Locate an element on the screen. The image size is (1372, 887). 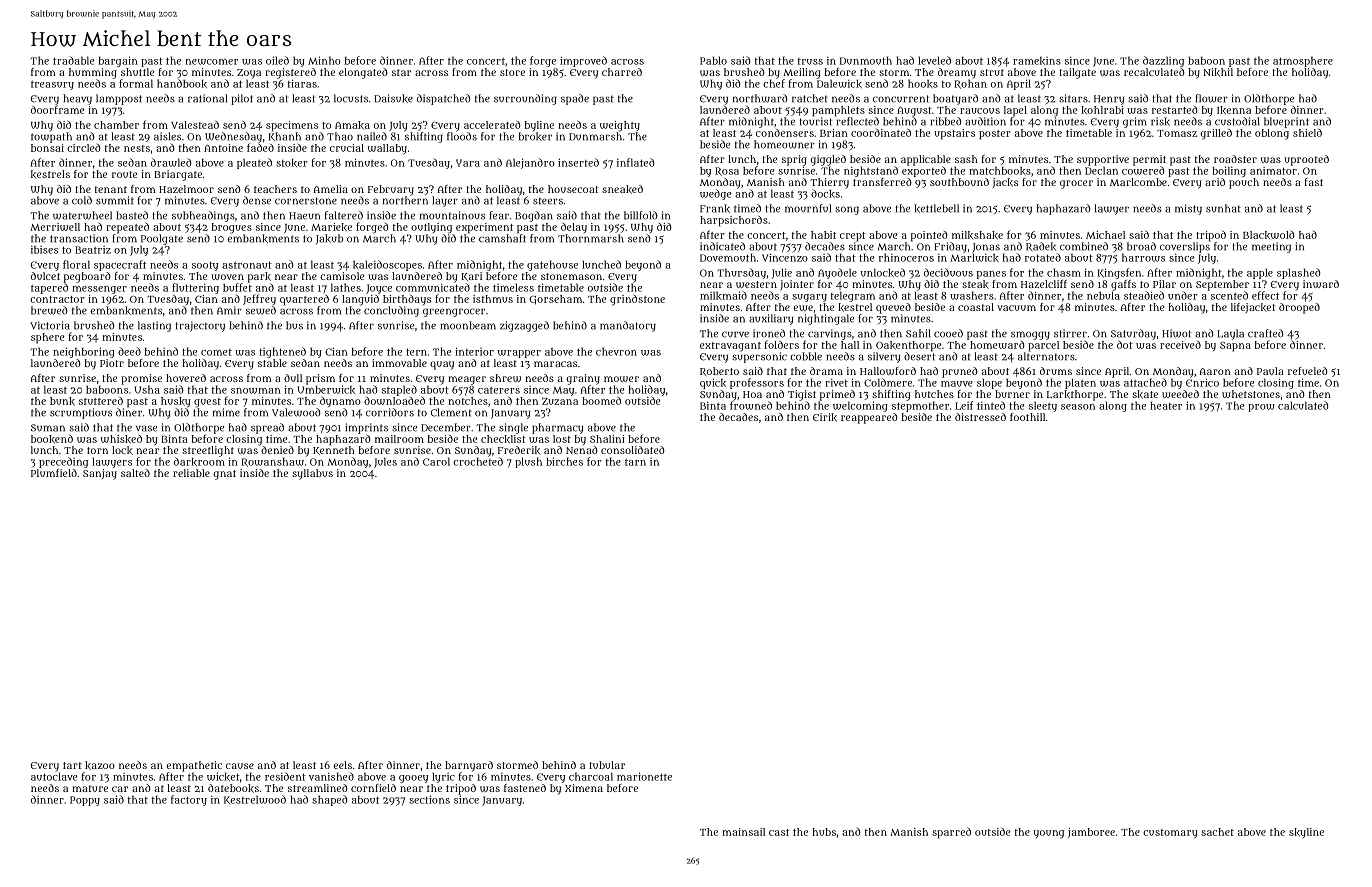
telegram is located at coordinates (853, 296).
